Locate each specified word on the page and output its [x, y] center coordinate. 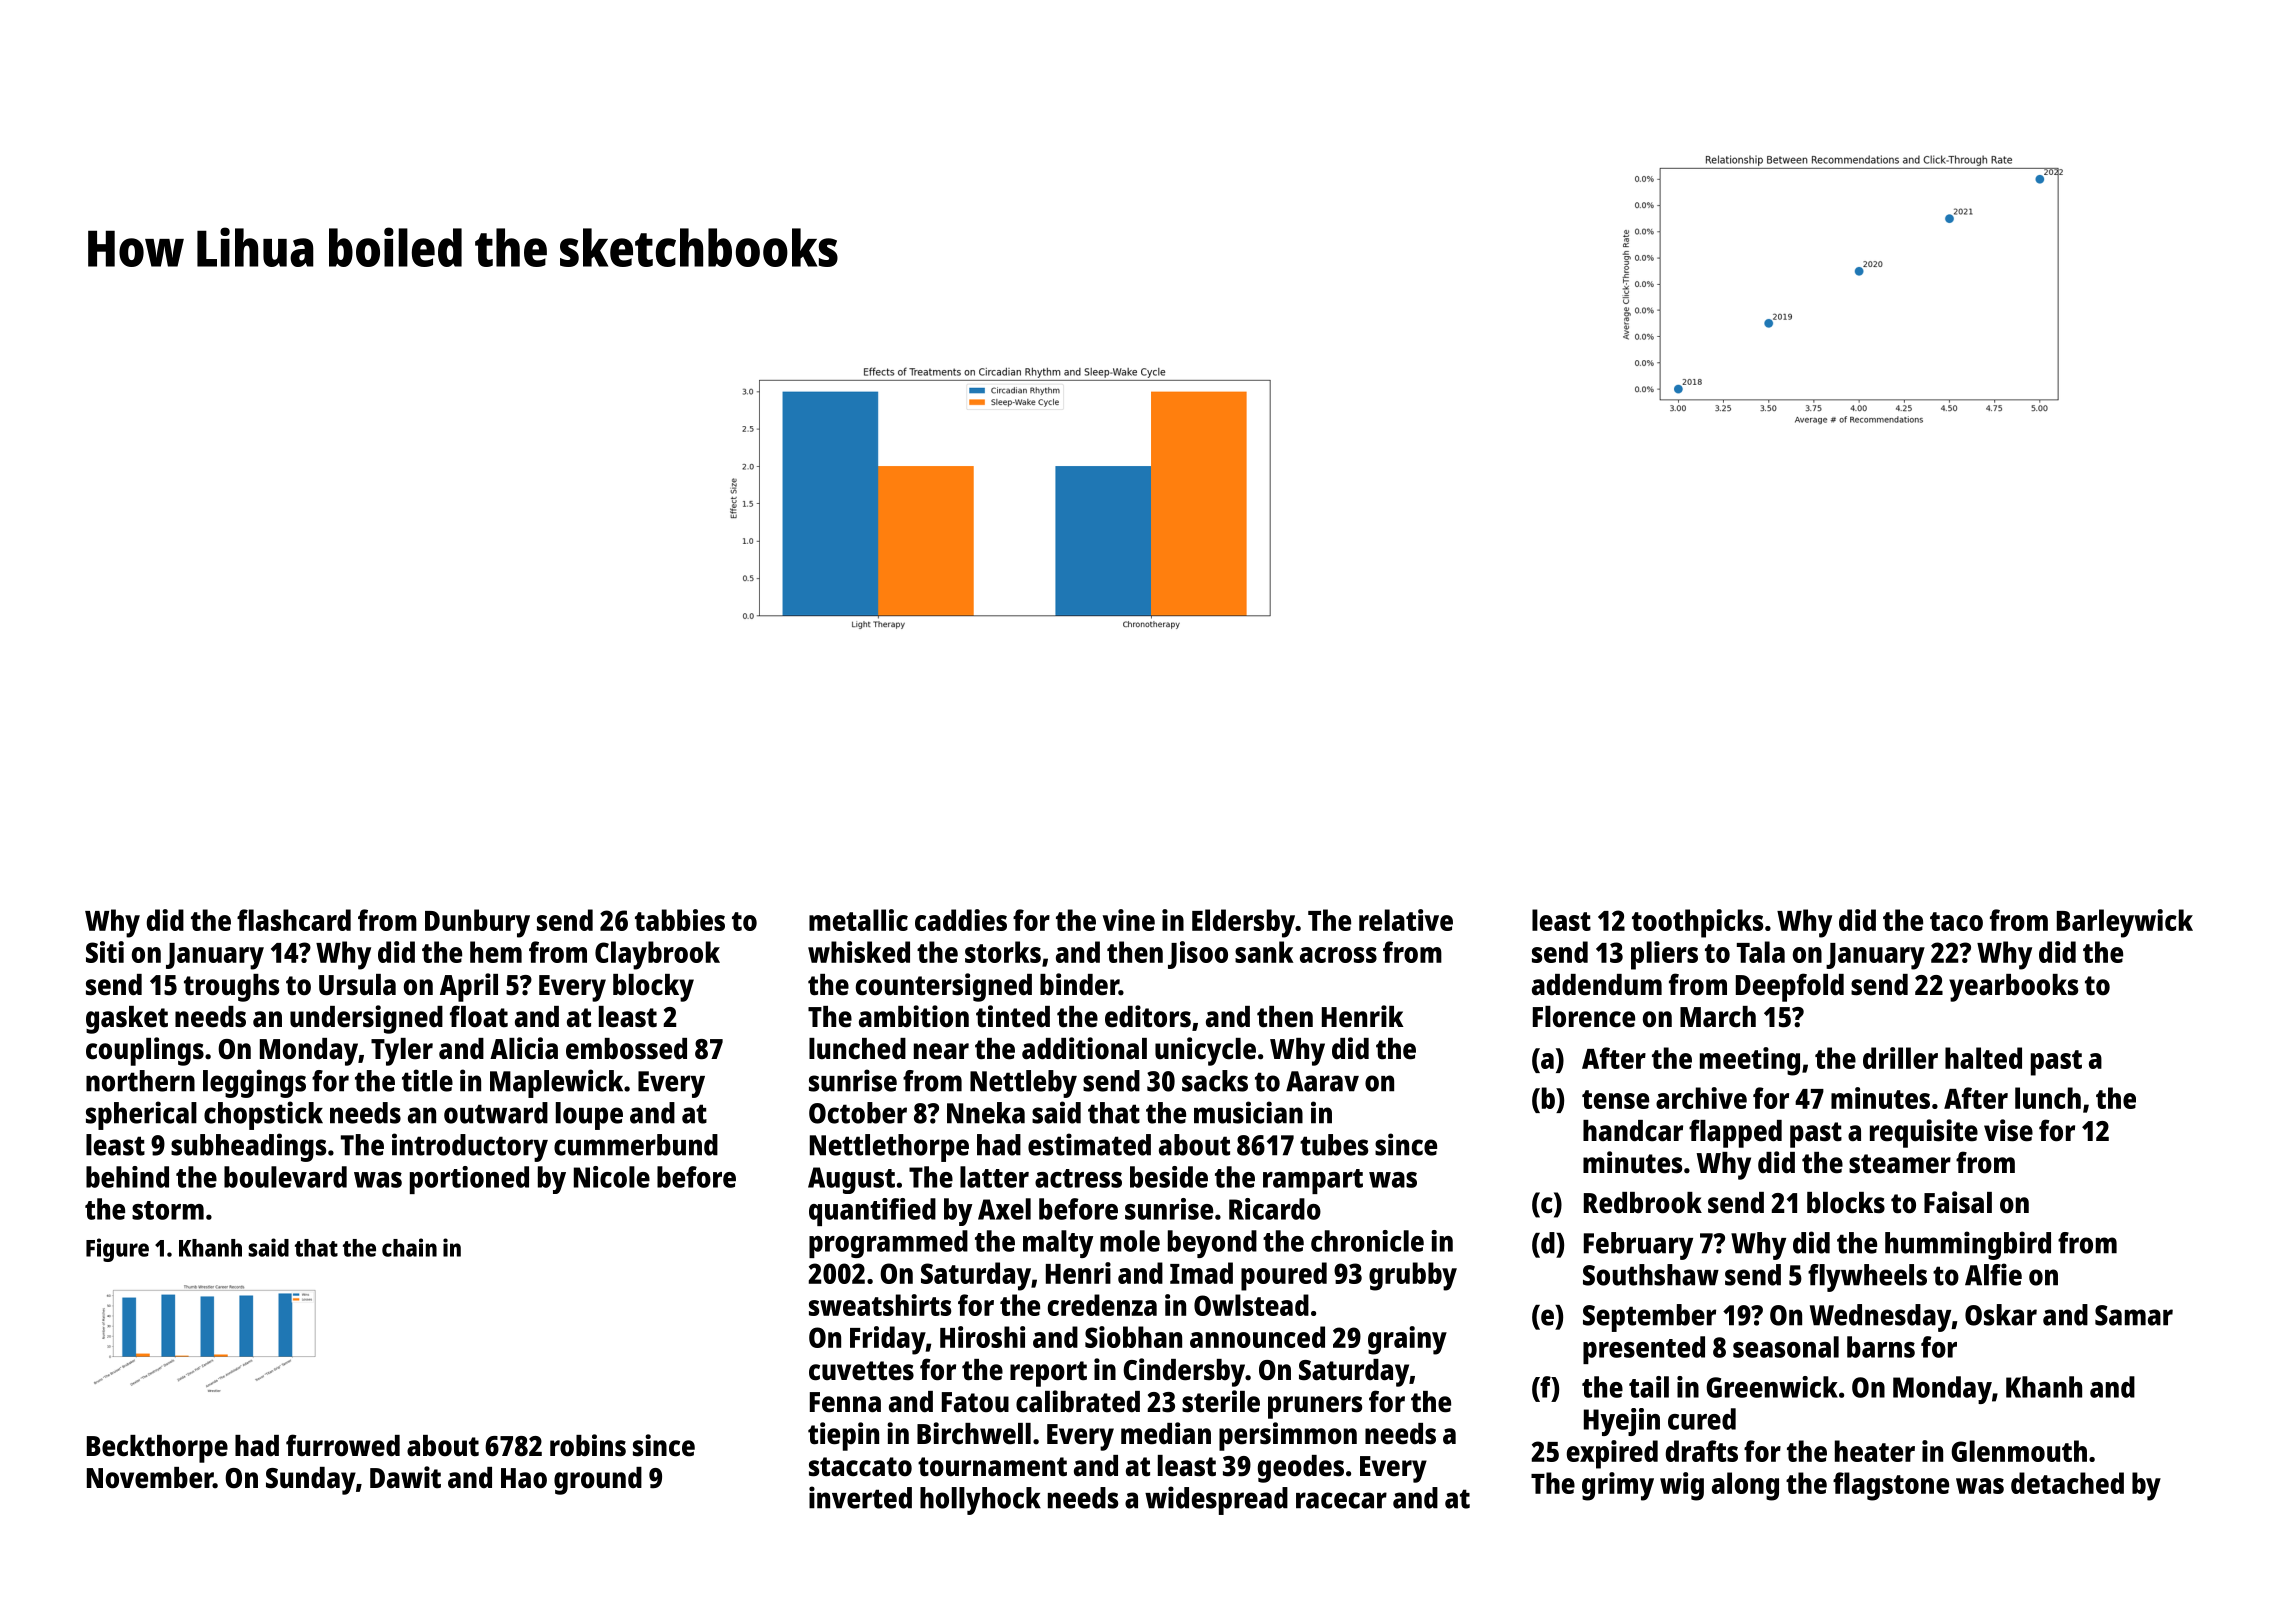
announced [1257, 1337]
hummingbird [1968, 1245]
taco [1956, 921]
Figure [117, 1250]
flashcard [294, 920]
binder [1079, 984]
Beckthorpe [157, 1449]
